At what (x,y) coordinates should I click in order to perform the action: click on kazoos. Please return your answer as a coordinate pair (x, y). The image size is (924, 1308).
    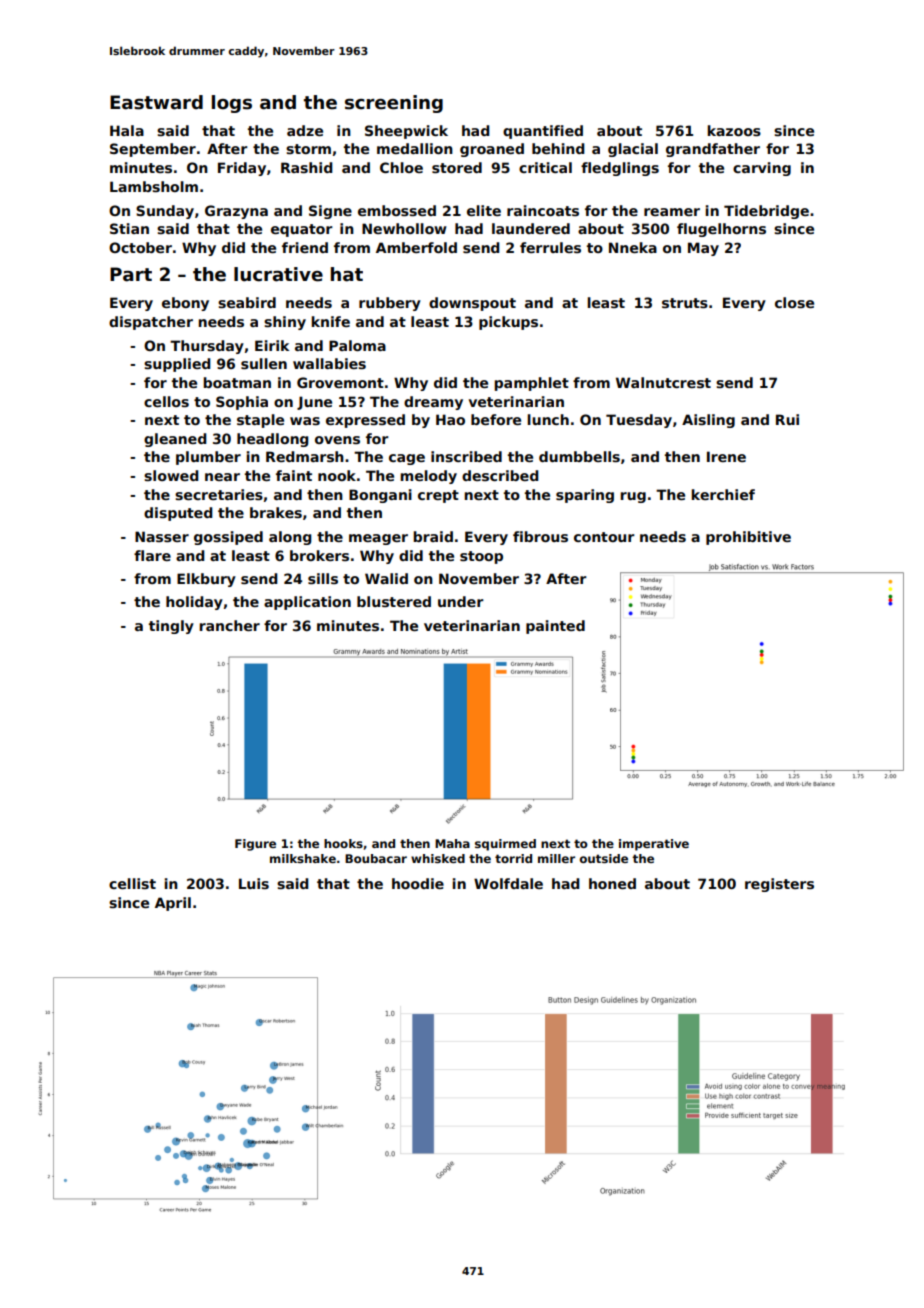
    Looking at the image, I should click on (734, 130).
